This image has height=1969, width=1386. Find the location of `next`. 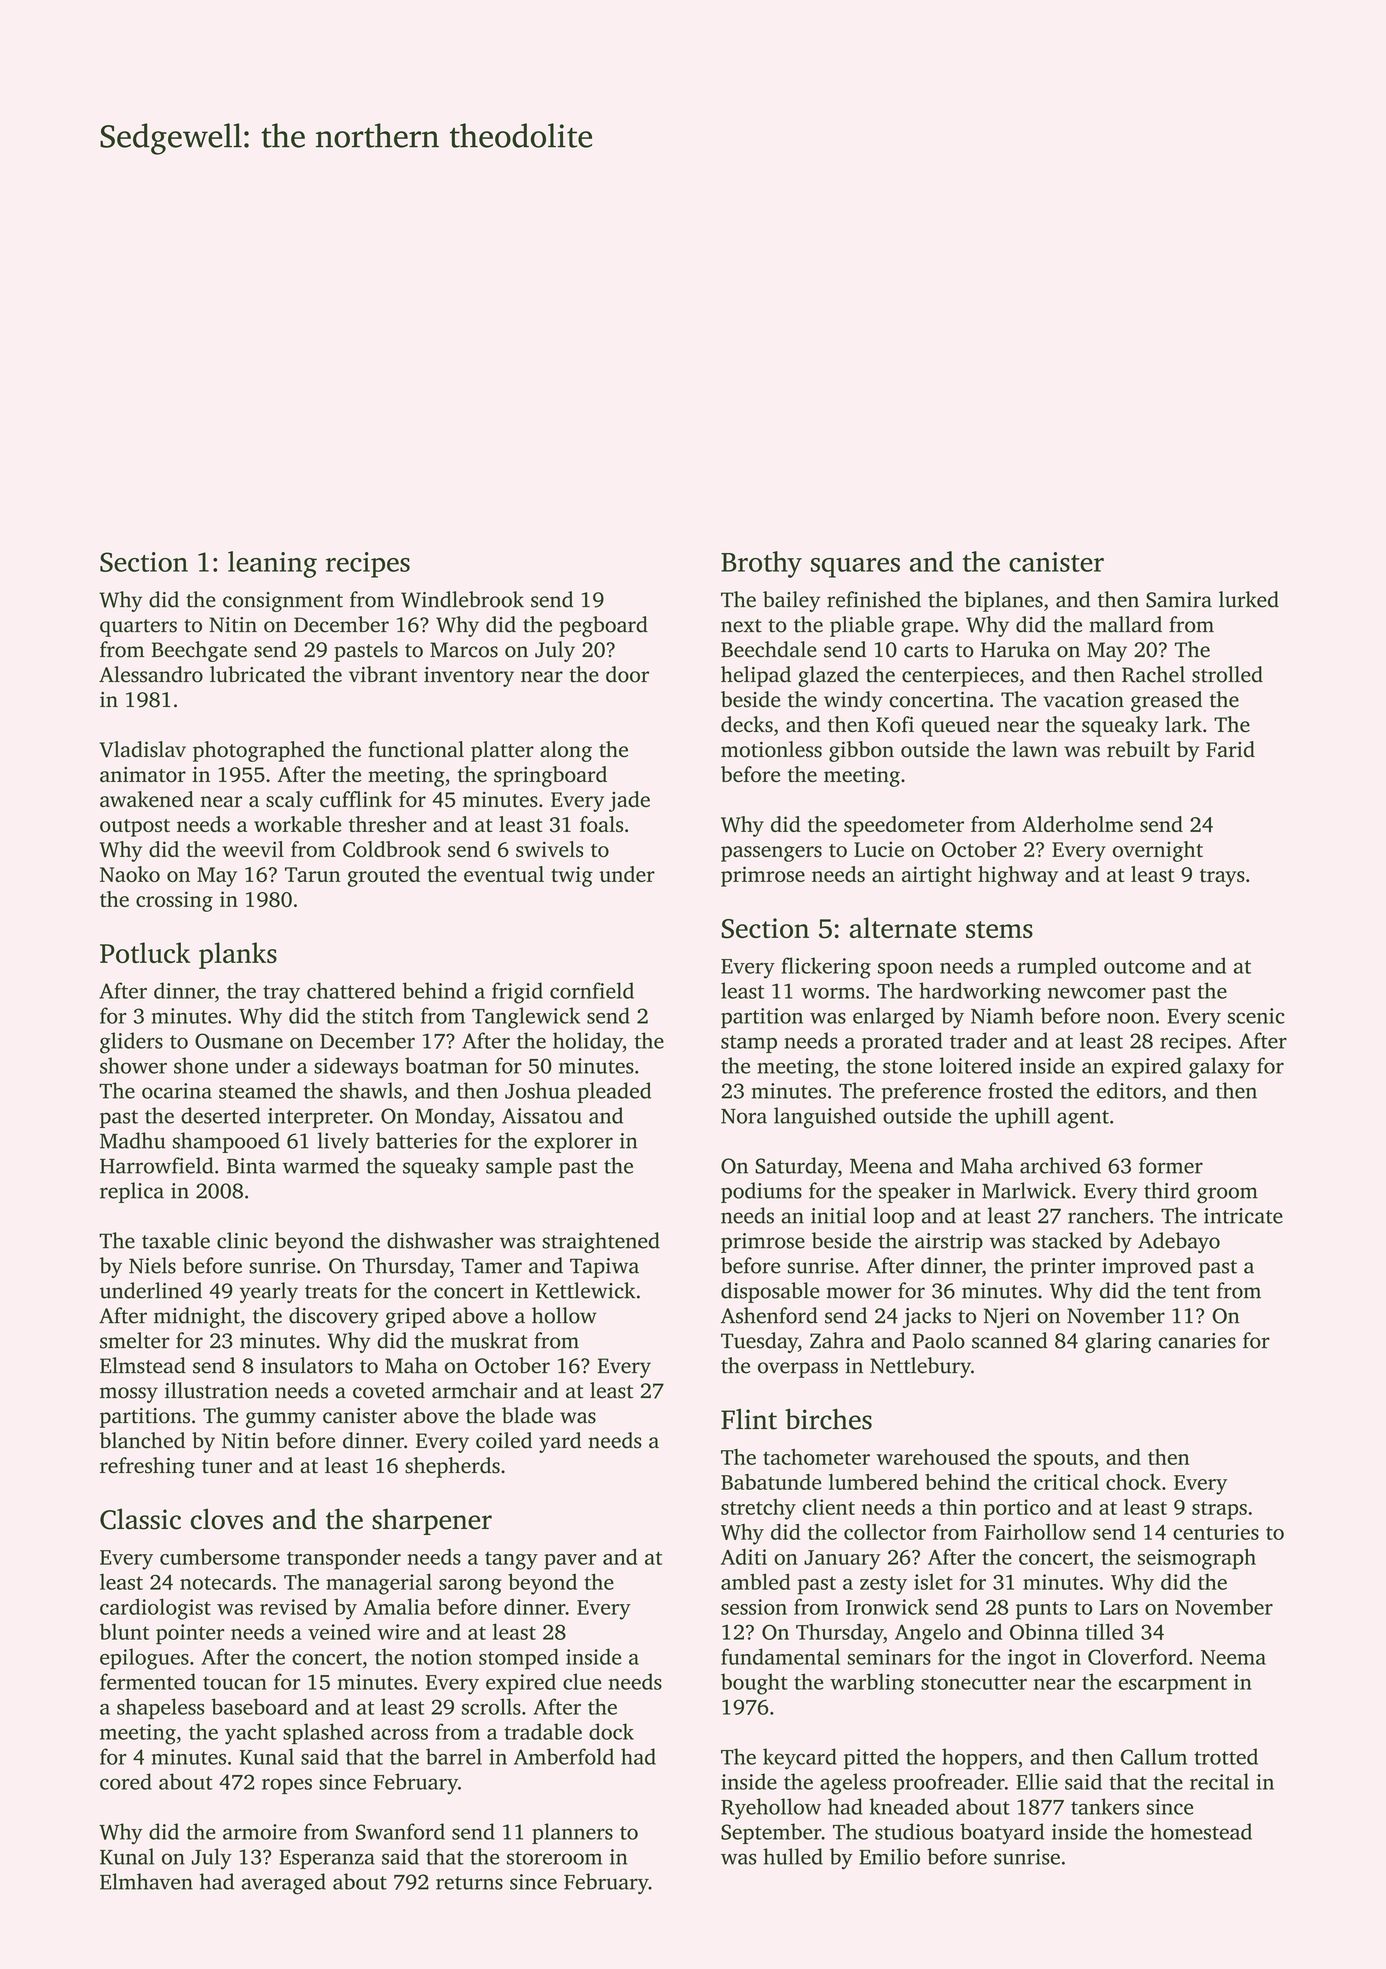

next is located at coordinates (741, 626).
